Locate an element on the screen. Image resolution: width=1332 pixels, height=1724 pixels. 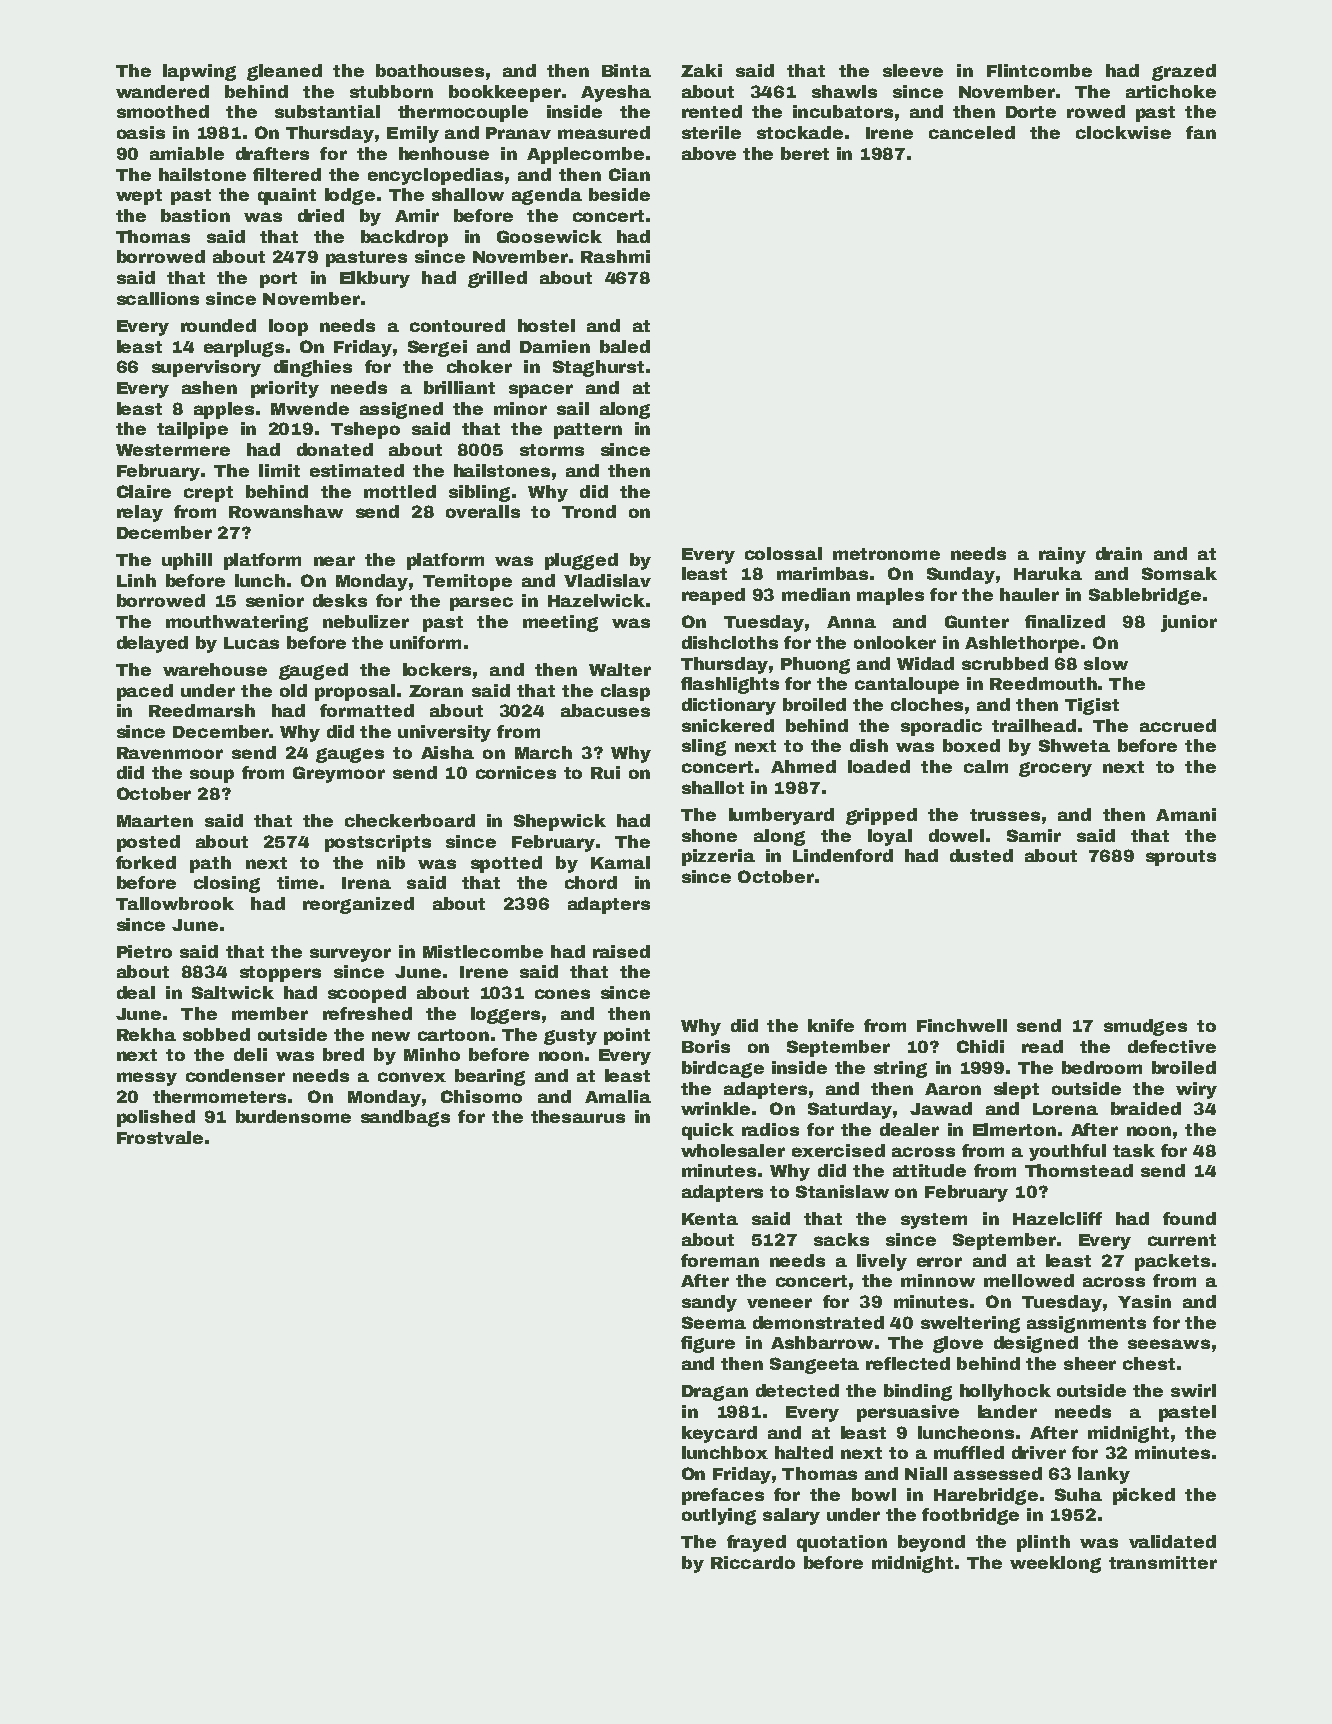
tailpipe is located at coordinates (192, 430).
